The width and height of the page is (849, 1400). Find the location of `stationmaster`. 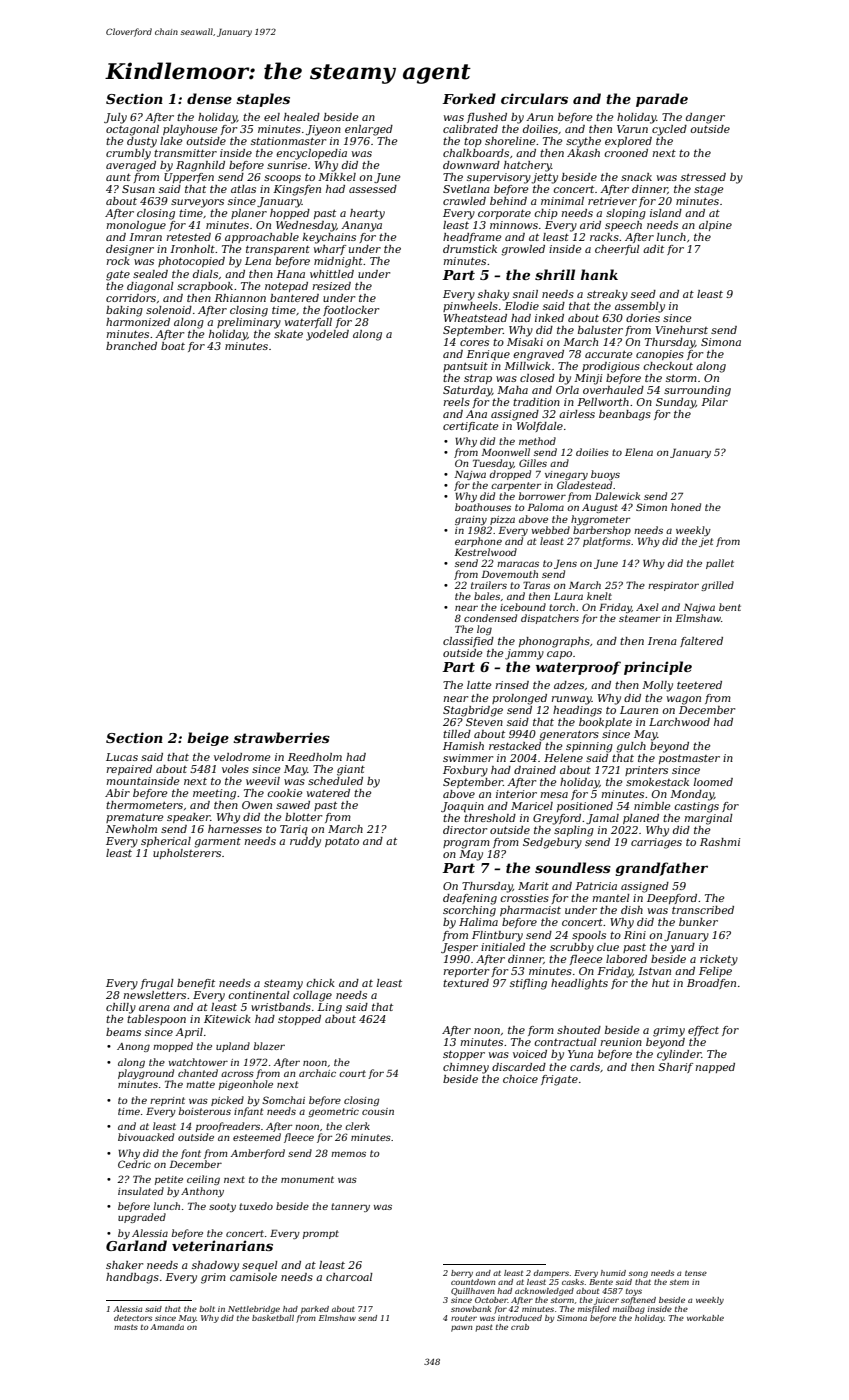

stationmaster is located at coordinates (288, 141).
